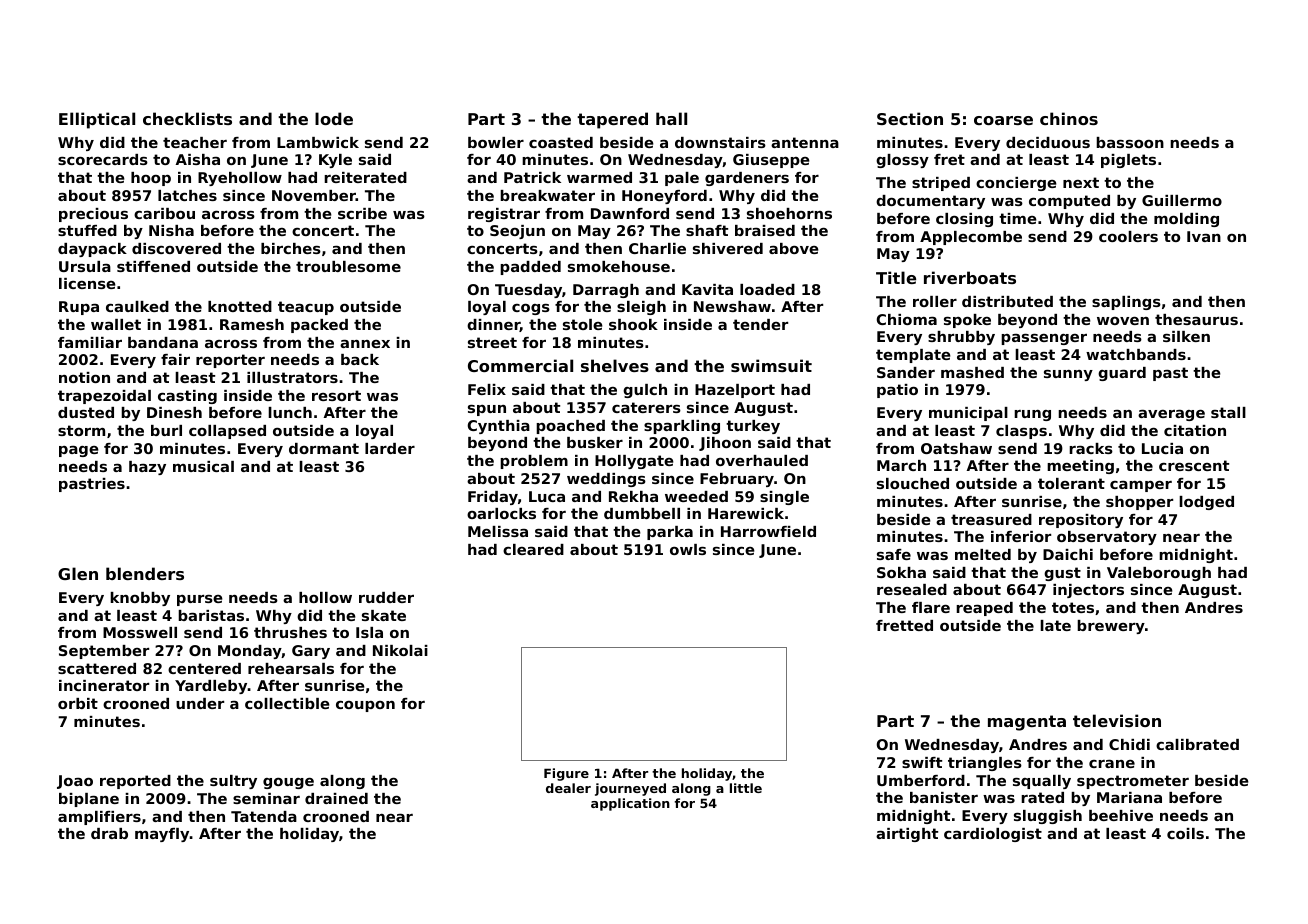  Describe the element at coordinates (318, 142) in the image. I see `Lambwick` at that location.
